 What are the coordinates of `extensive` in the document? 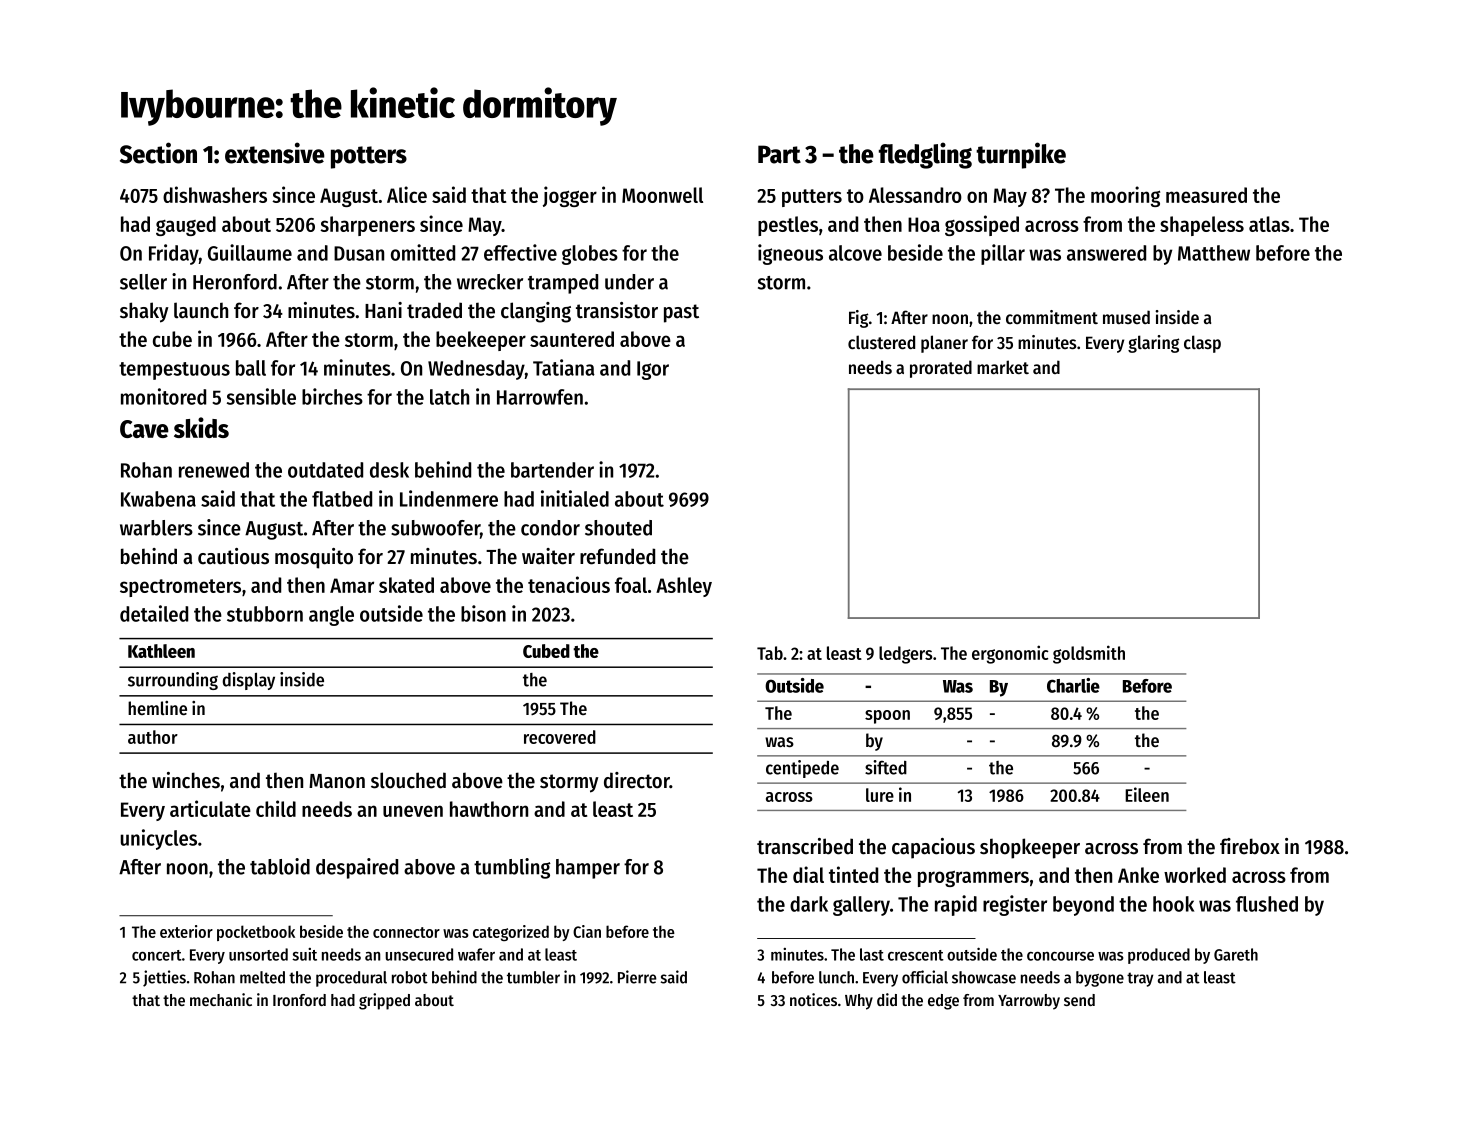 It's located at (275, 153).
